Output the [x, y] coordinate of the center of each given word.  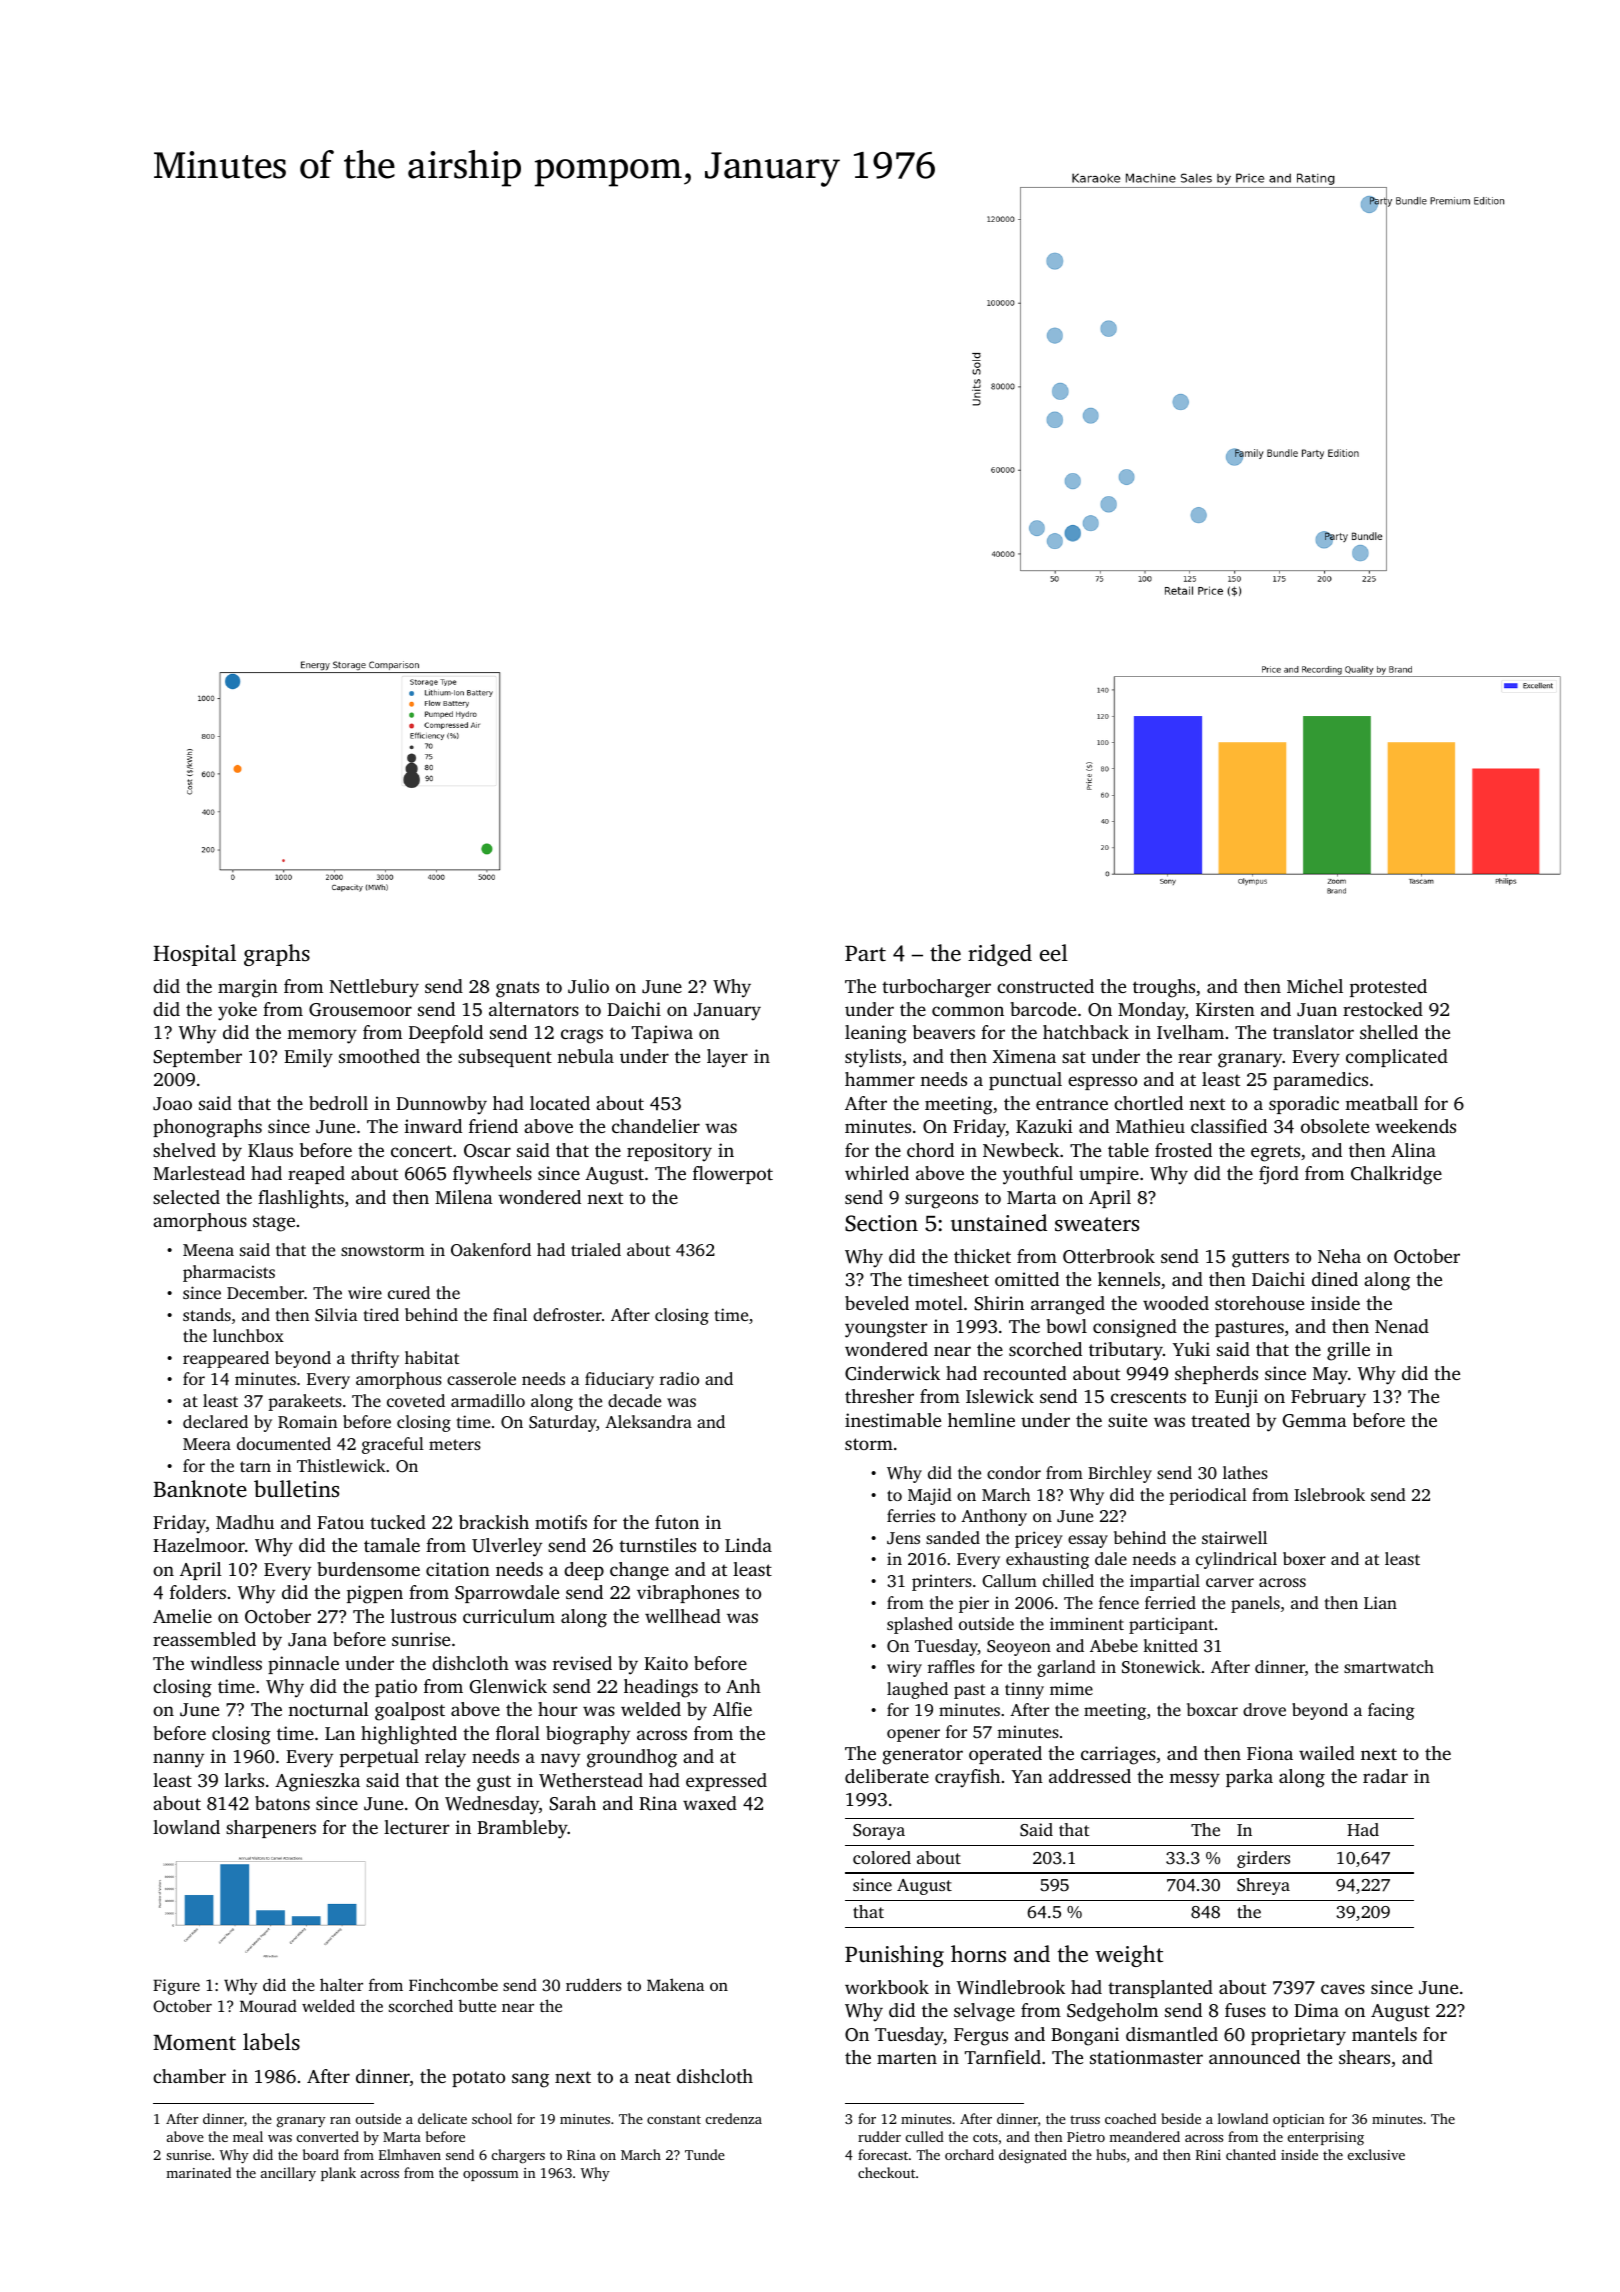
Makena [675, 1984]
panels [1255, 1604]
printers [942, 1583]
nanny [178, 1760]
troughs [1164, 988]
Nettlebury [374, 988]
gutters [1260, 1259]
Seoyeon [1019, 1648]
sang [530, 2080]
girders [1263, 1859]
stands [207, 1314]
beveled [877, 1303]
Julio [588, 986]
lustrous [423, 1616]
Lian [1380, 1602]
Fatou [340, 1522]
